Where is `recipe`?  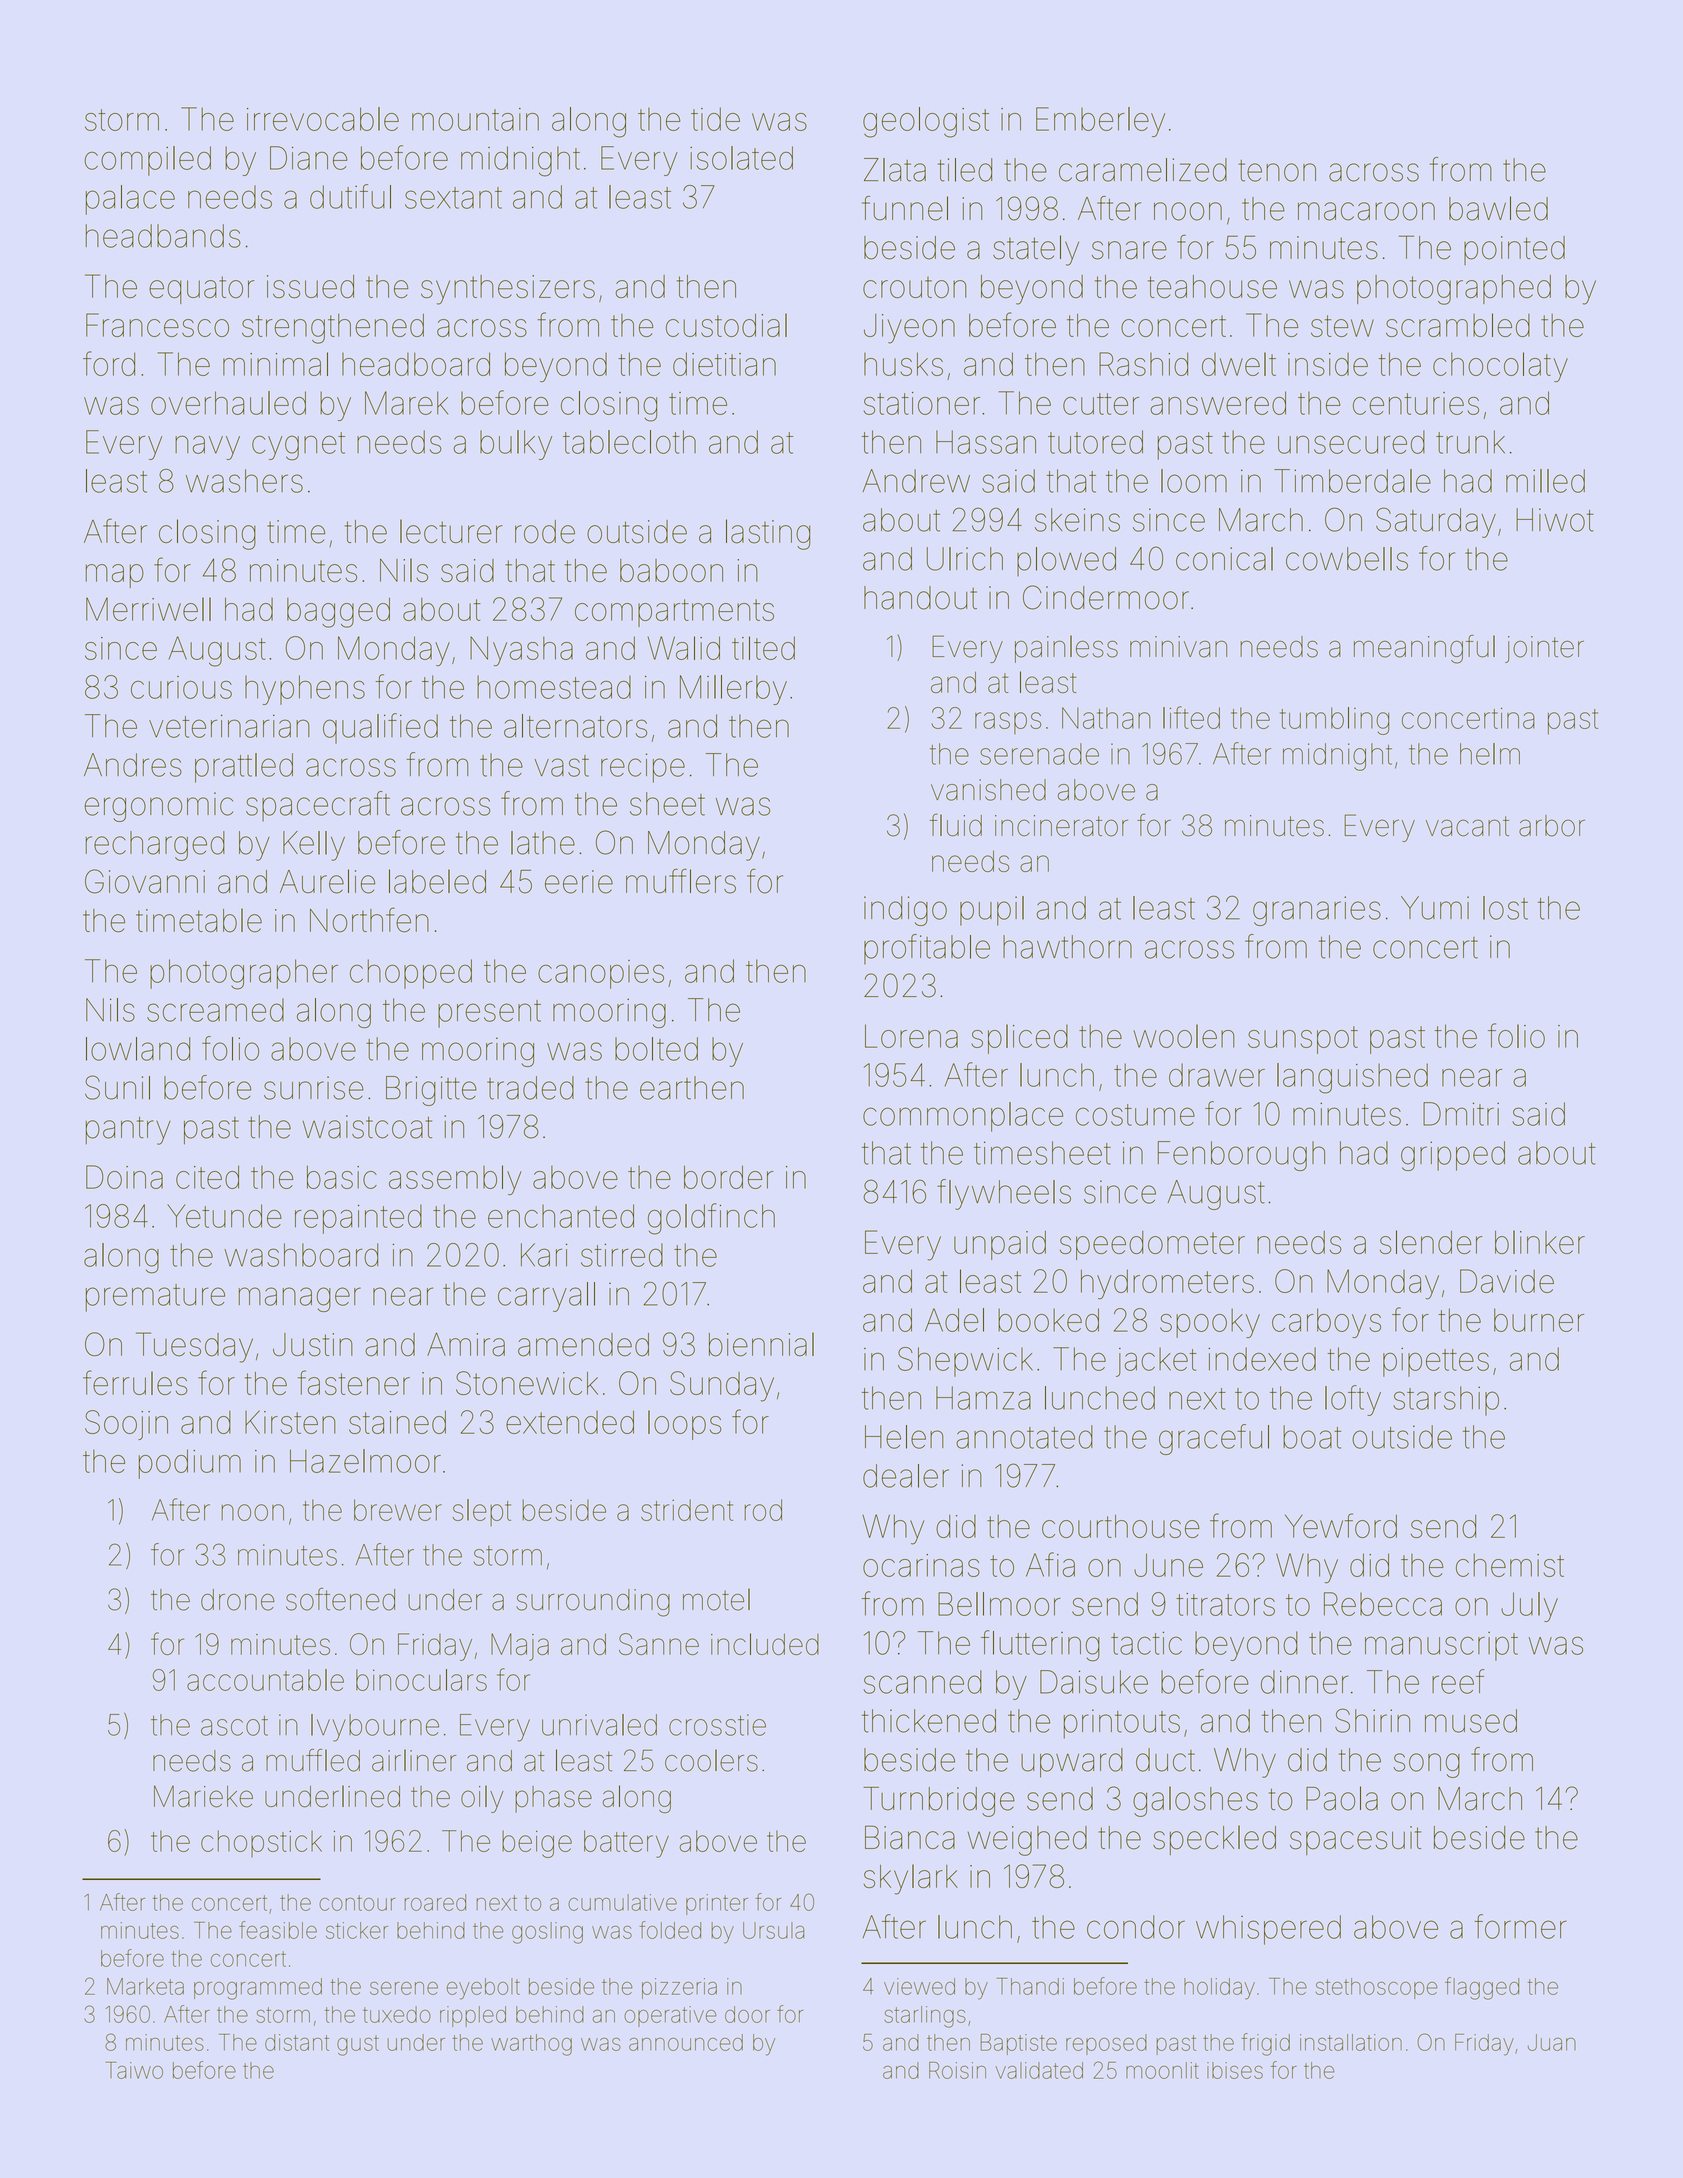 recipe is located at coordinates (643, 768).
